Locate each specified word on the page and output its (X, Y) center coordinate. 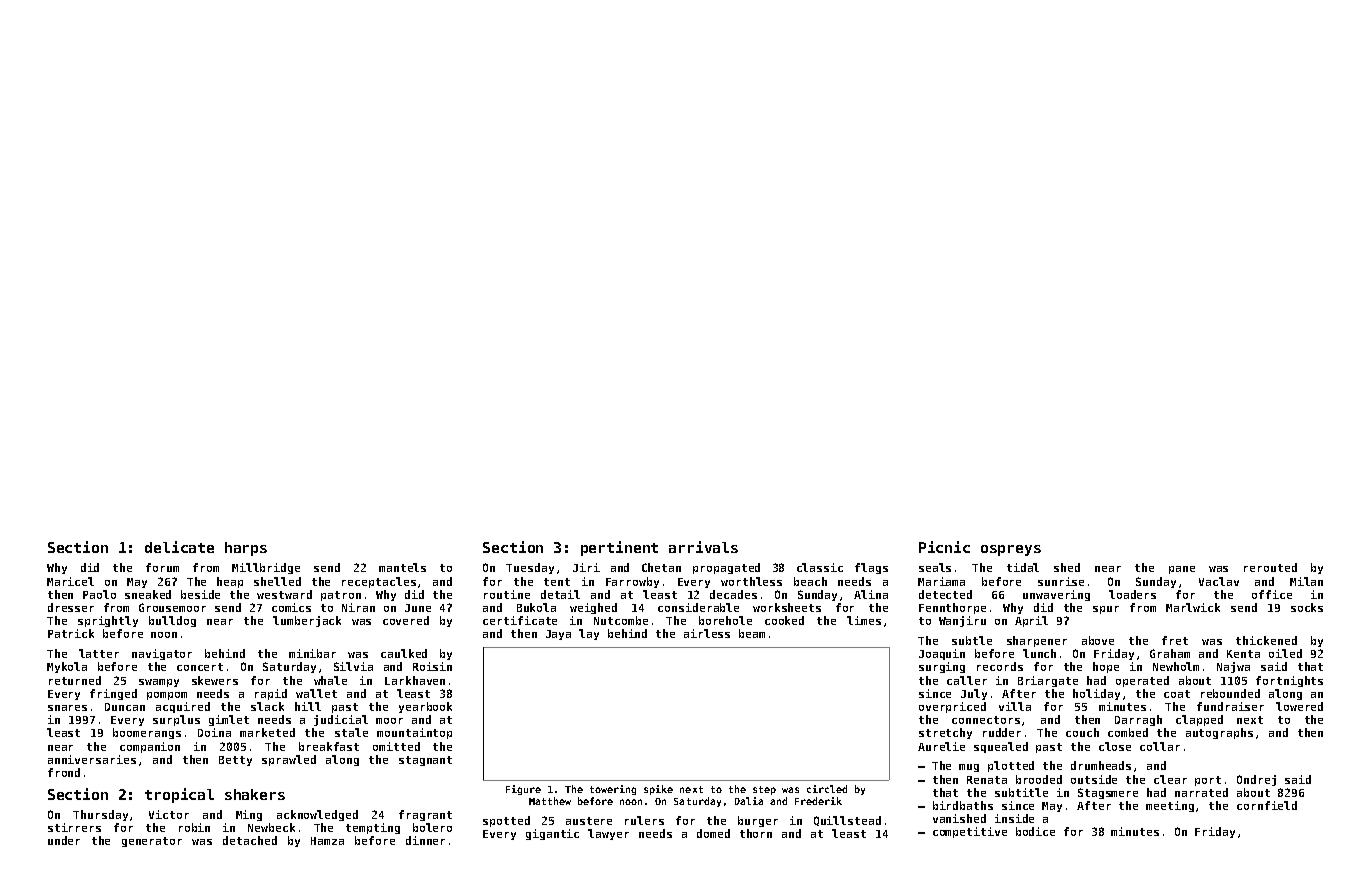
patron (341, 596)
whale (330, 680)
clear (1170, 779)
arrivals (703, 547)
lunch (1039, 653)
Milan (1306, 581)
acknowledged (317, 815)
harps (246, 549)
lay (589, 634)
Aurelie (941, 746)
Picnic (944, 547)
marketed (267, 732)
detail (560, 594)
